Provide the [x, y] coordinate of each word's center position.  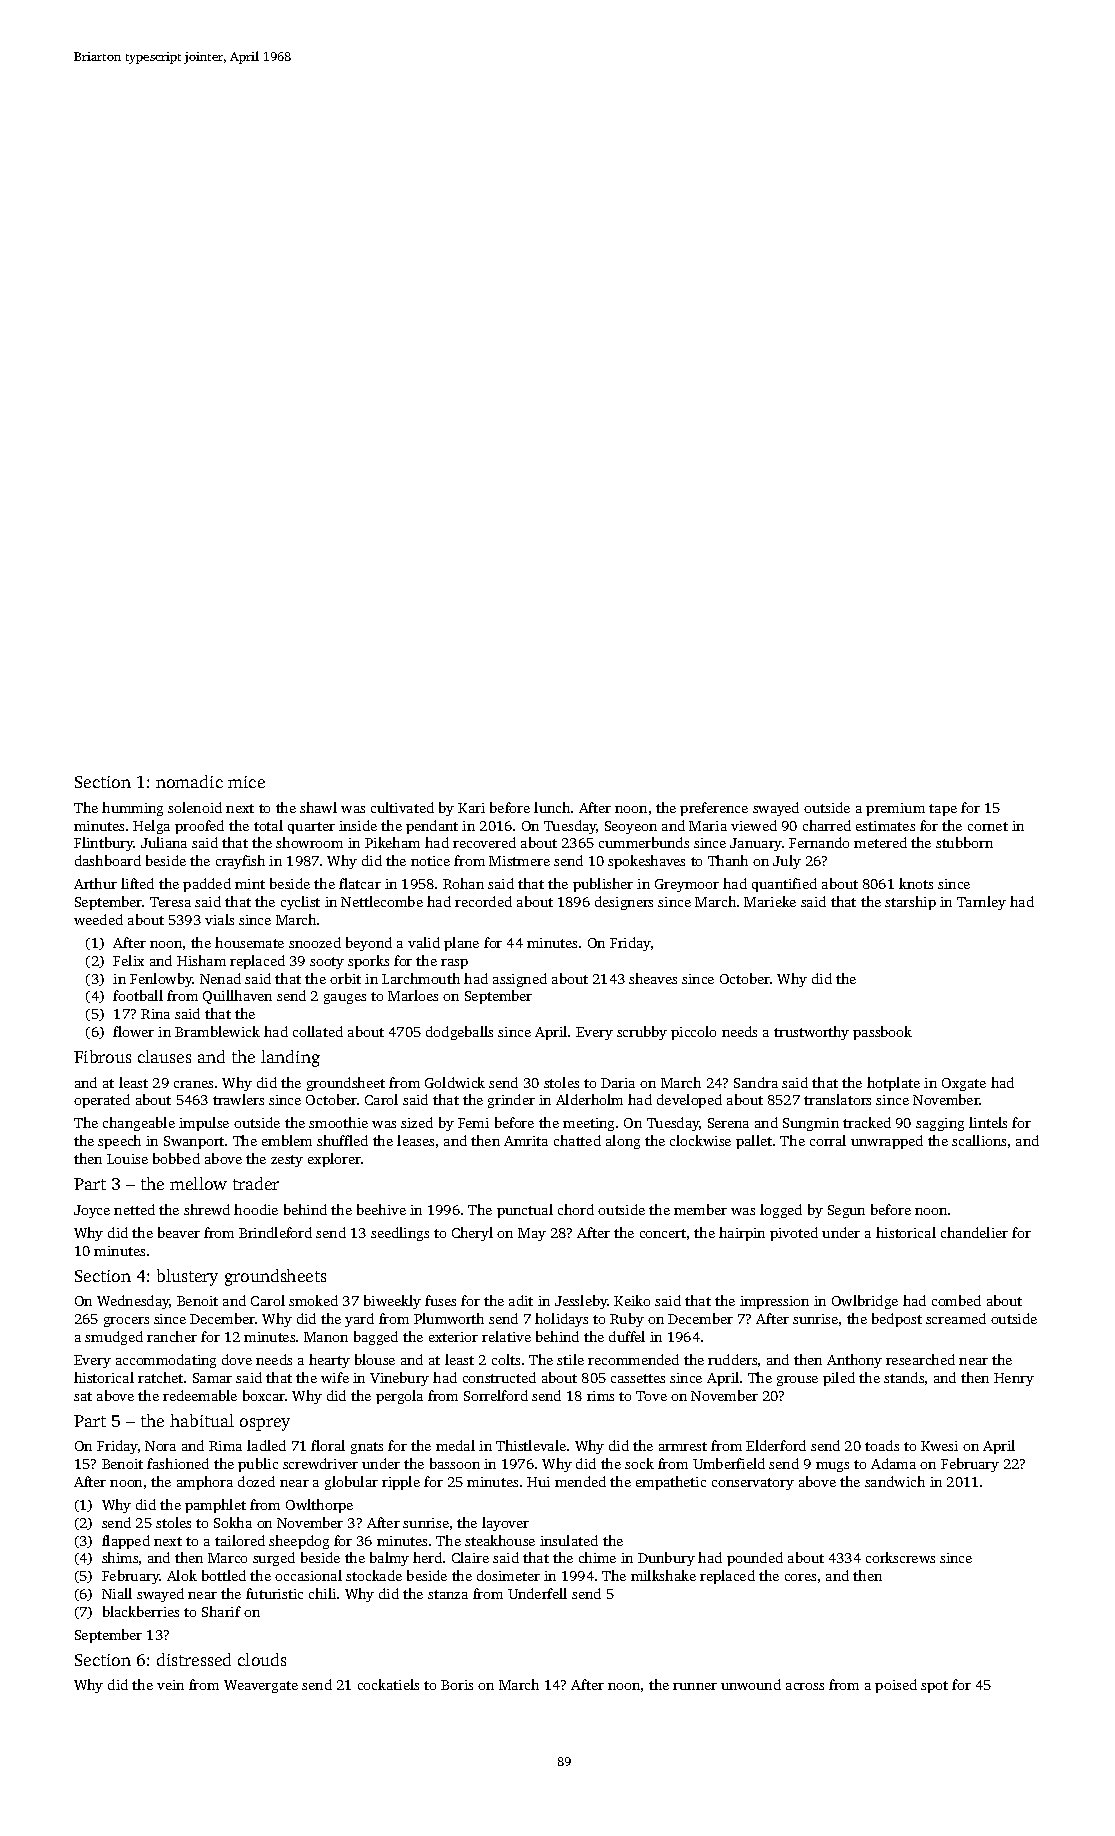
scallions [979, 1140]
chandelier [974, 1232]
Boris [457, 1685]
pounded [755, 1559]
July [787, 862]
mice [246, 782]
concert [663, 1233]
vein [170, 1685]
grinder [511, 1101]
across [805, 1686]
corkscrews [900, 1557]
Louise [127, 1159]
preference [714, 809]
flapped [126, 1542]
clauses [164, 1056]
